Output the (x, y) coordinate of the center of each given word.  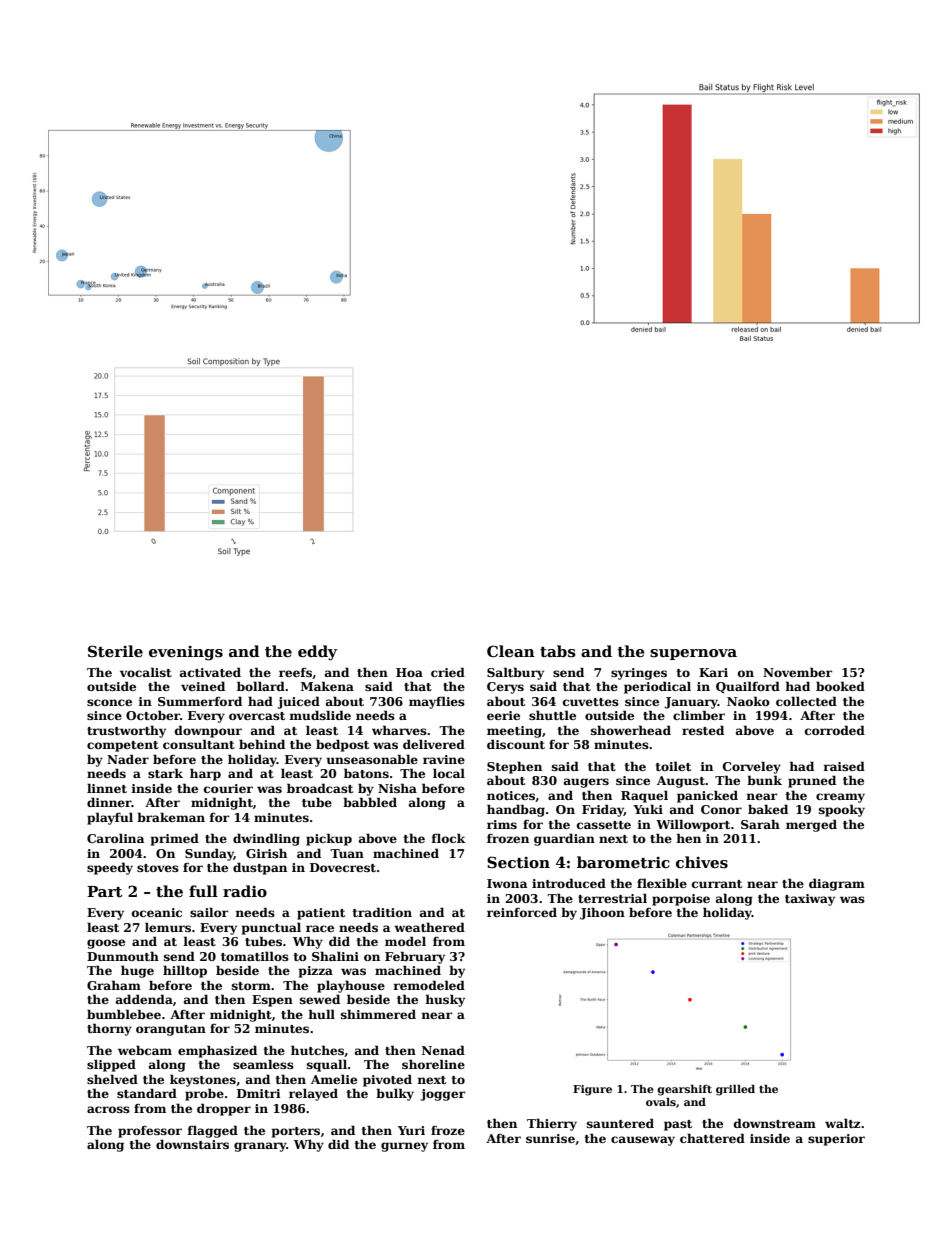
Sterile (115, 651)
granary (260, 1147)
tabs (558, 651)
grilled (735, 1090)
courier (228, 788)
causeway (643, 1141)
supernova (693, 654)
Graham (114, 985)
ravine (444, 759)
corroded (835, 730)
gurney (404, 1147)
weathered (429, 927)
